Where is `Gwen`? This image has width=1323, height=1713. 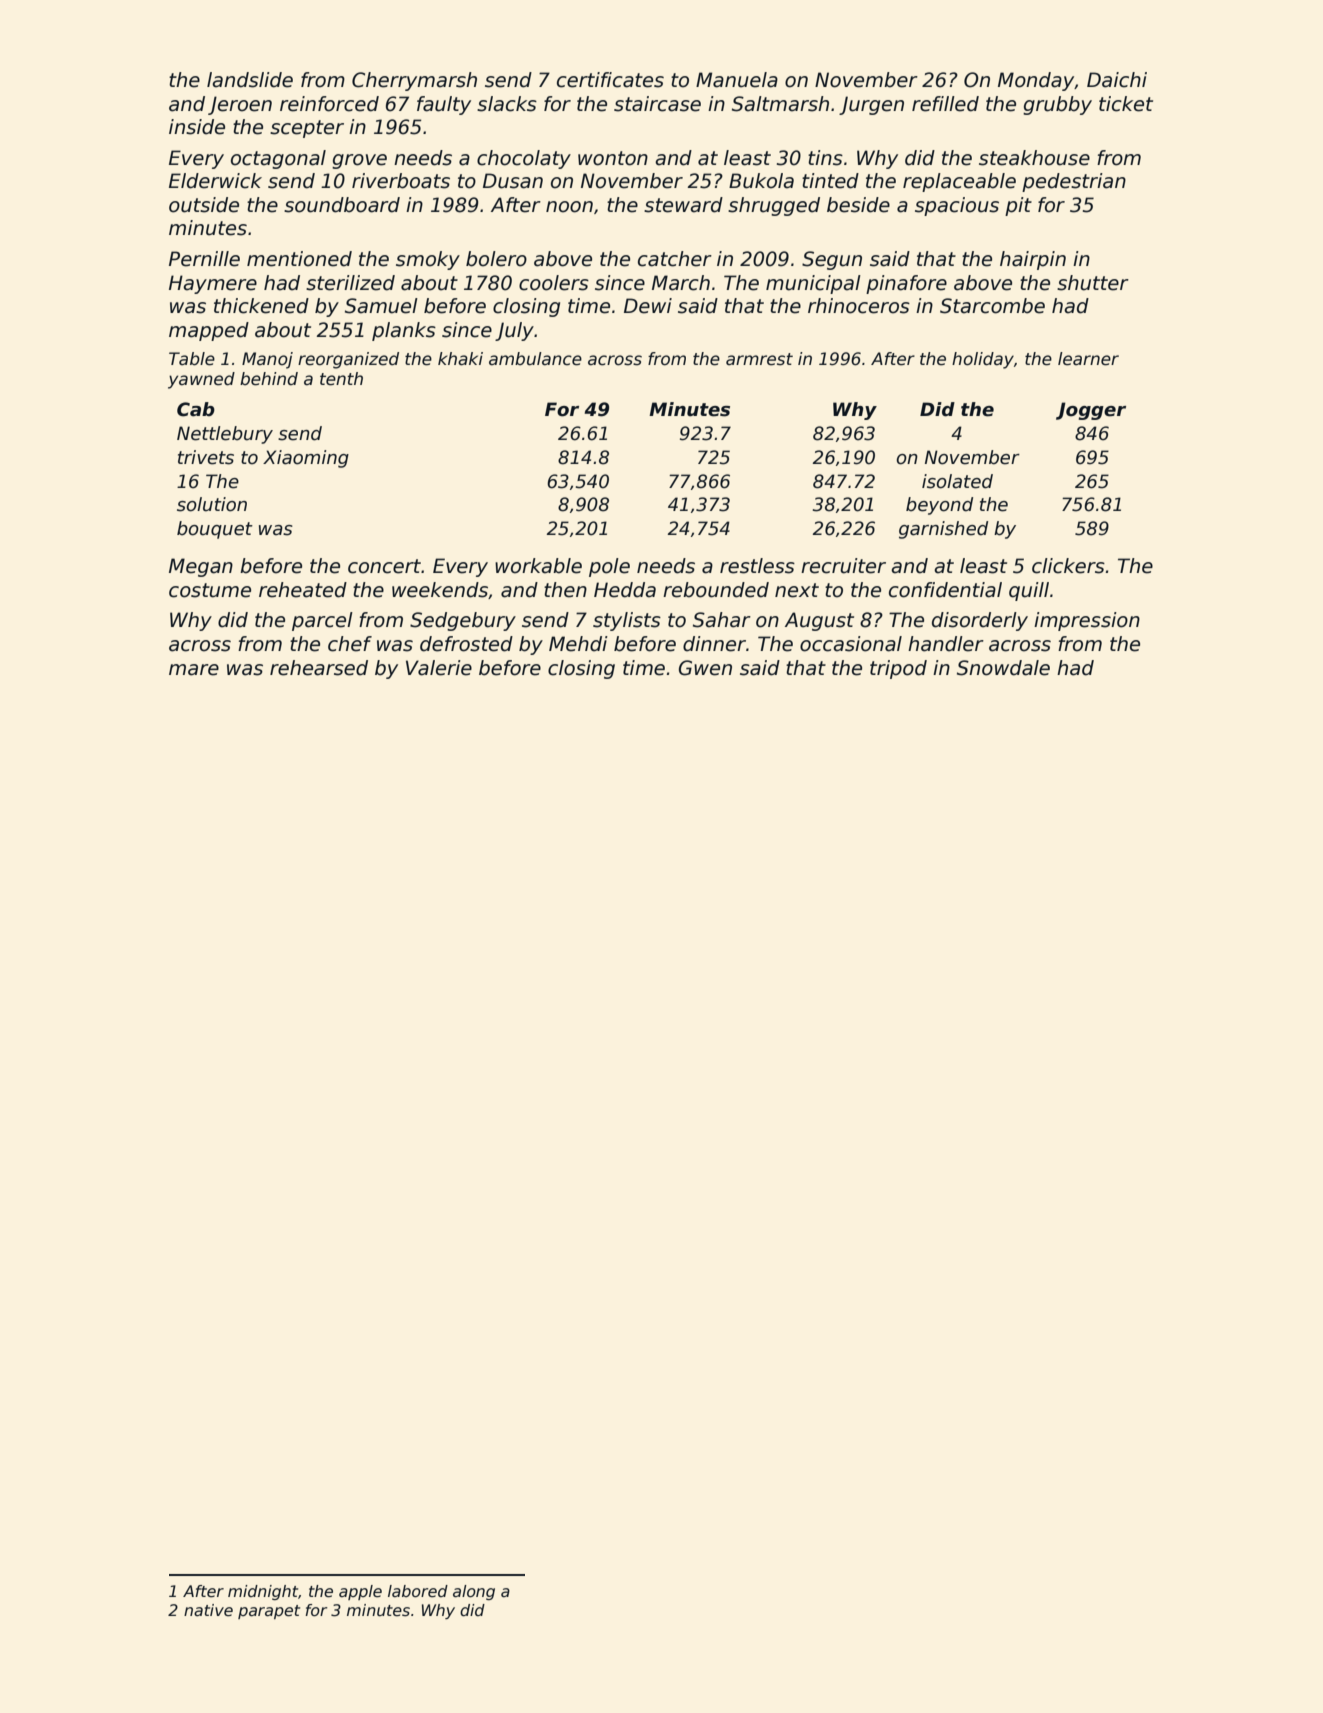
Gwen is located at coordinates (705, 668).
